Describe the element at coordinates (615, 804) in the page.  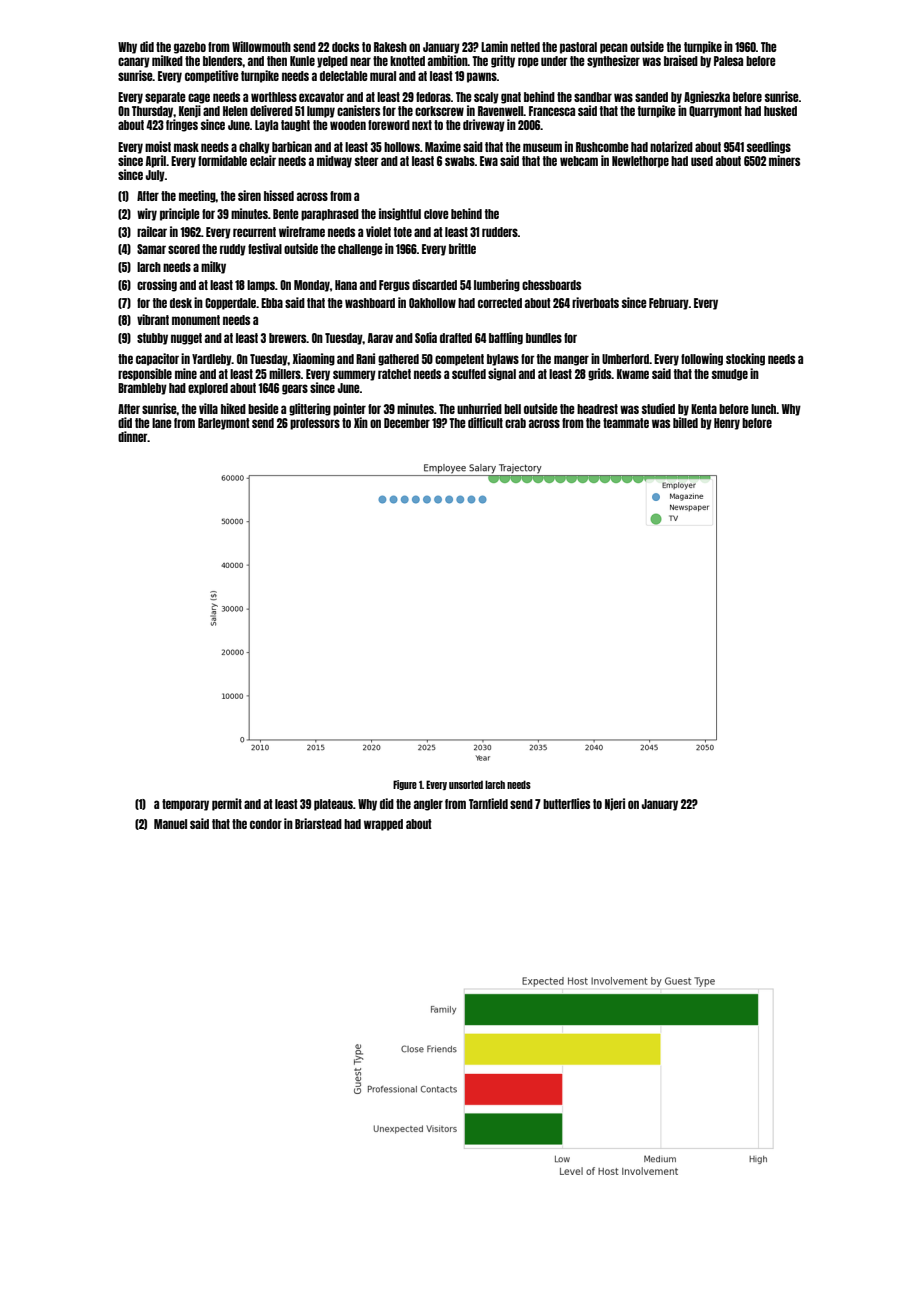
I see `Njeri` at that location.
